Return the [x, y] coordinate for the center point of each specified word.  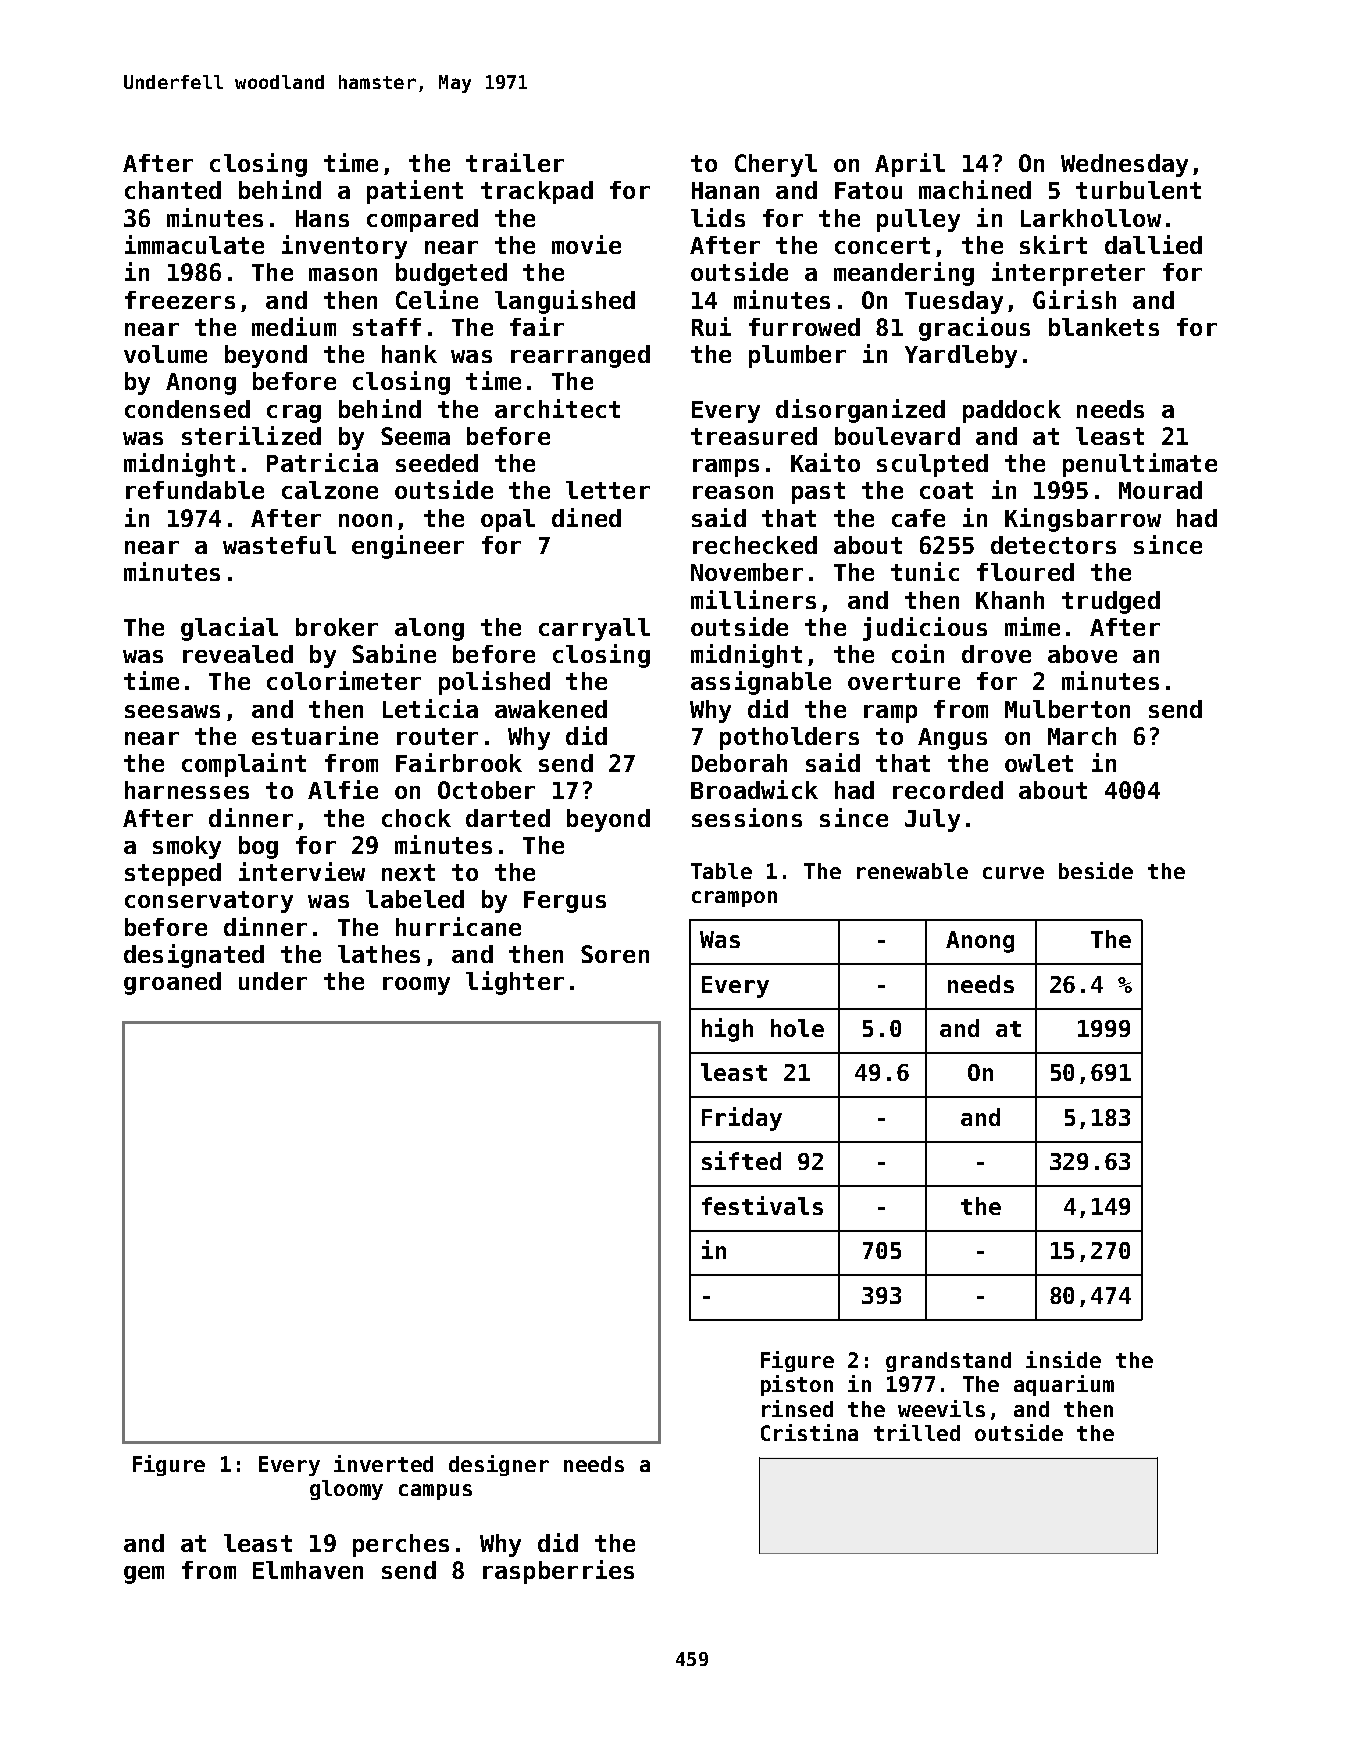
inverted [383, 1463]
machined [975, 189]
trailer [515, 162]
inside [1063, 1359]
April [910, 165]
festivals [762, 1205]
